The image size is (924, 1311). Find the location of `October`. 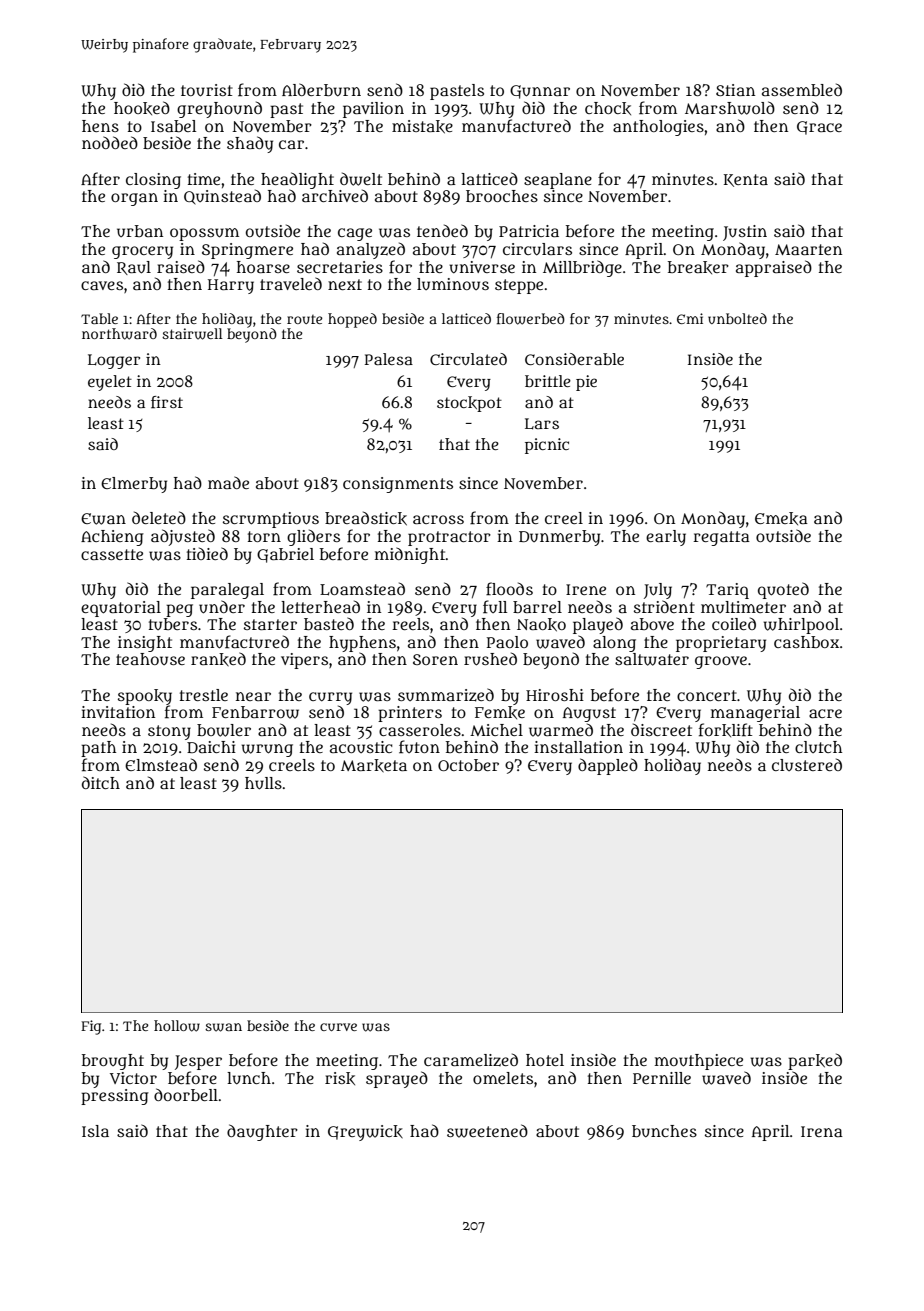

October is located at coordinates (468, 765).
